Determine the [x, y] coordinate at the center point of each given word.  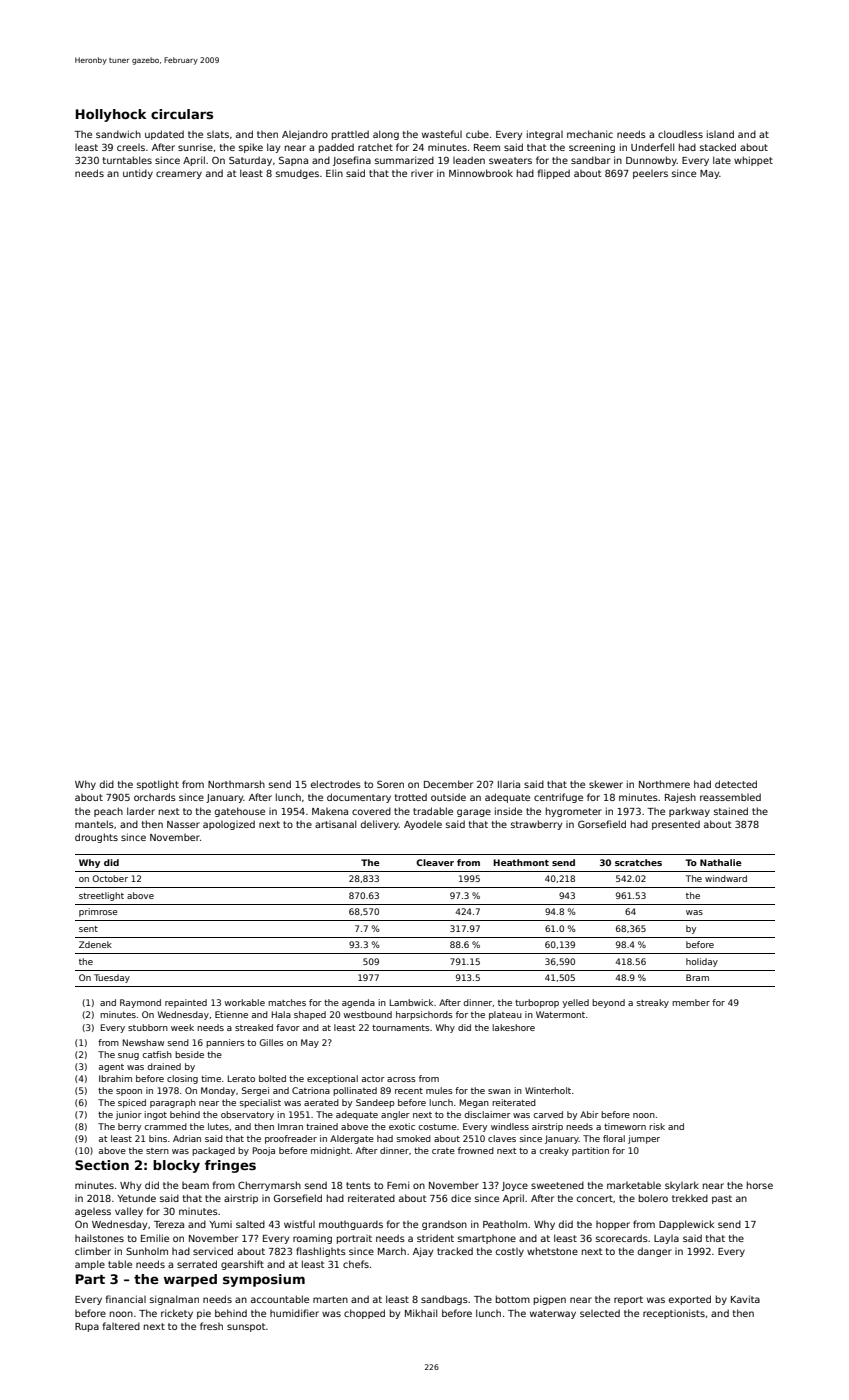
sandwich [118, 134]
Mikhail [421, 1313]
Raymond [140, 1003]
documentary [359, 798]
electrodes [336, 784]
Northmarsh [236, 784]
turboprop [537, 1003]
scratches [638, 862]
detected [736, 784]
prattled [350, 135]
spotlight [158, 785]
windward [726, 878]
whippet [753, 161]
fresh [211, 1326]
